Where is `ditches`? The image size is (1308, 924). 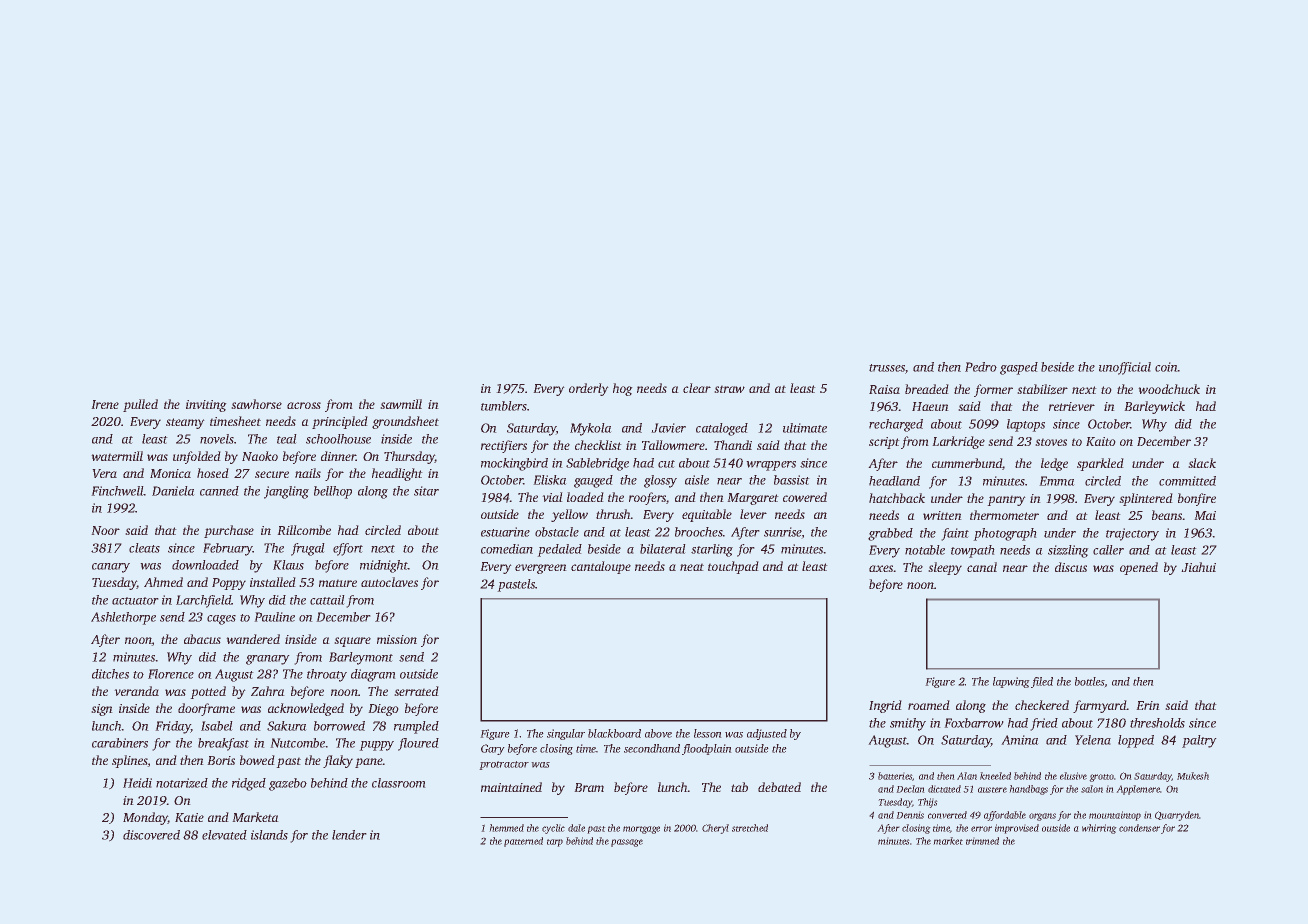 ditches is located at coordinates (110, 674).
